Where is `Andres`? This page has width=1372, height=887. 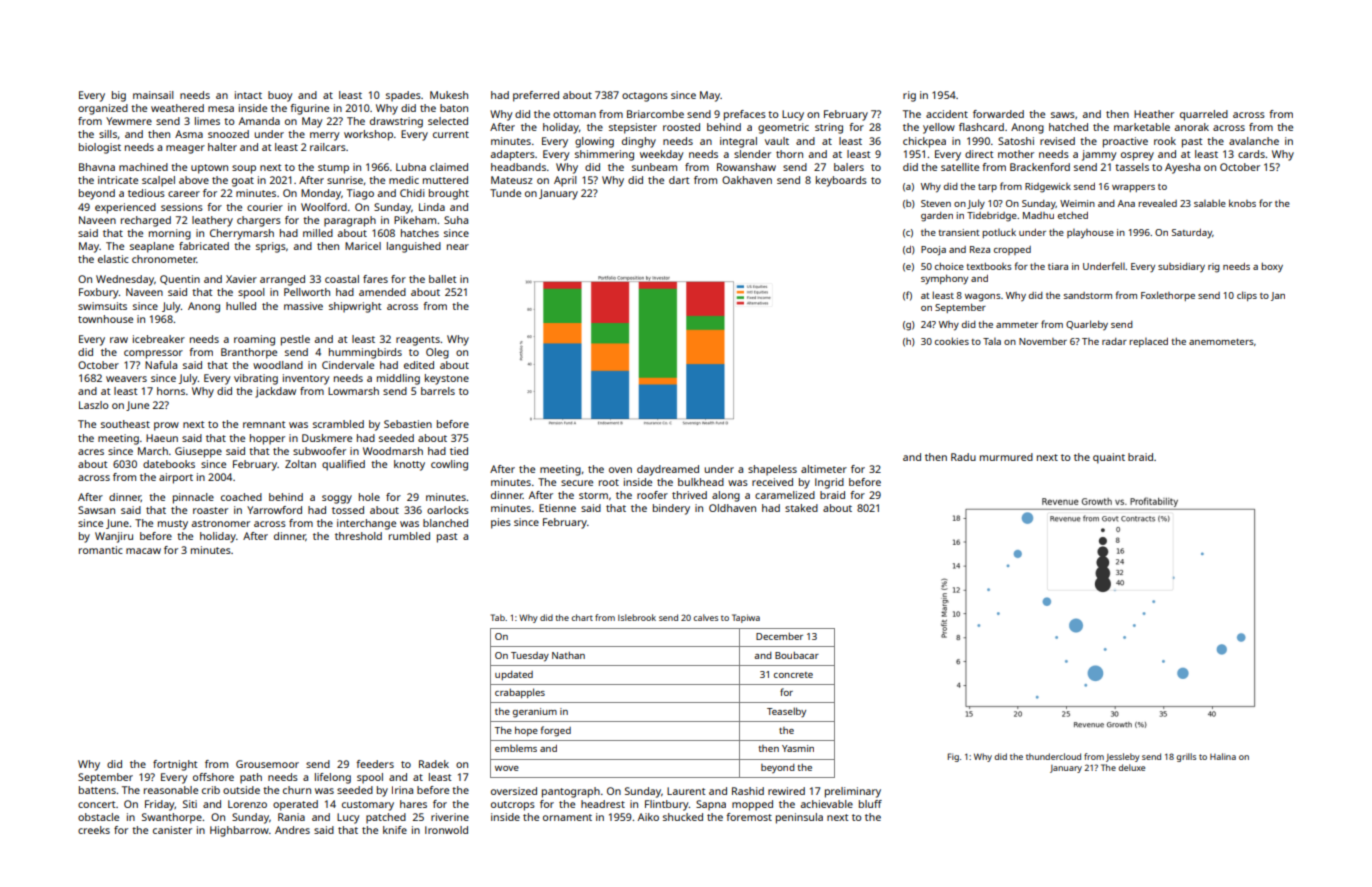
Andres is located at coordinates (292, 830).
